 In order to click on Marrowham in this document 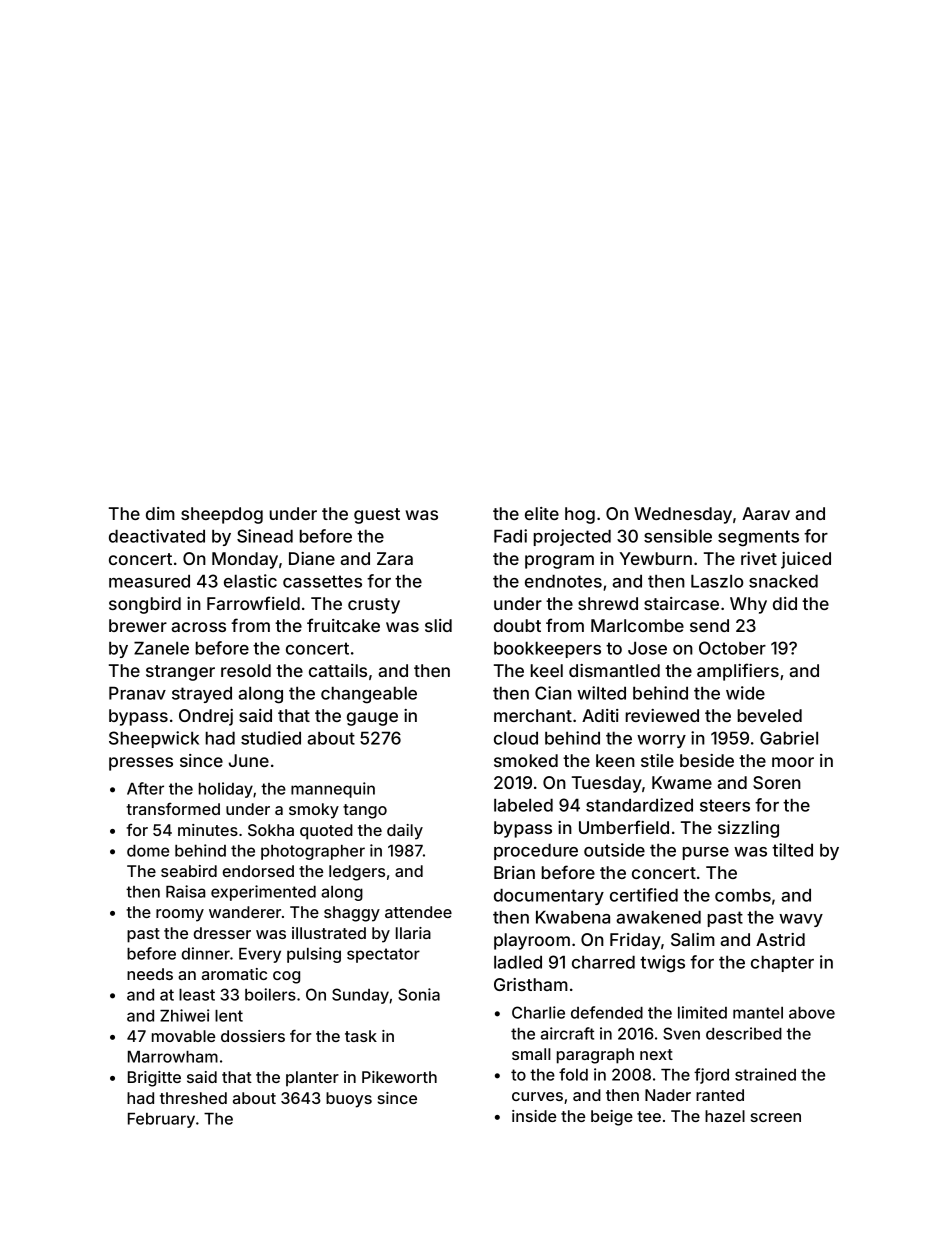, I will do `click(173, 1057)`.
